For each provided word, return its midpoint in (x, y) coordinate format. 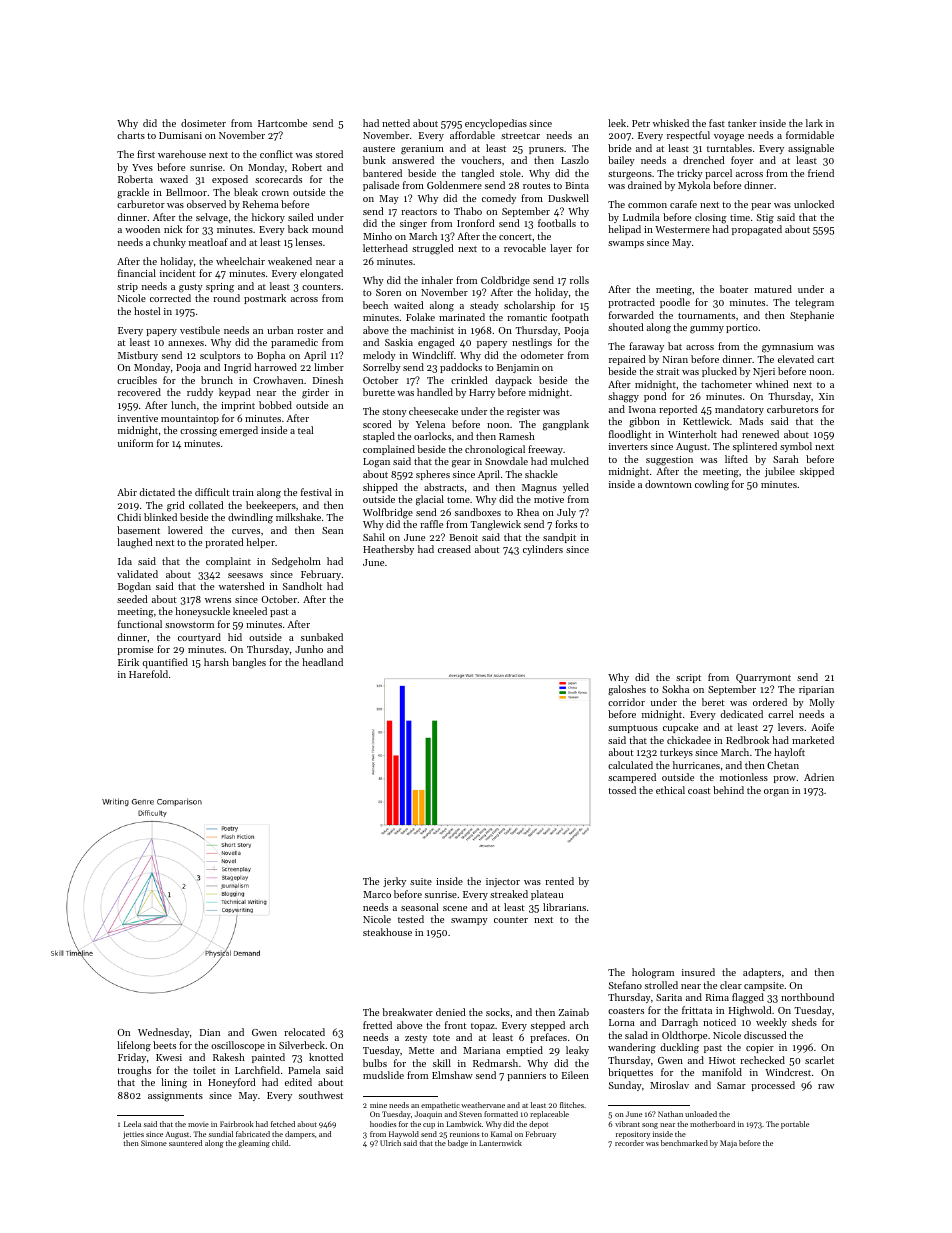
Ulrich (390, 1143)
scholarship (529, 306)
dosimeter (203, 123)
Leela (132, 1124)
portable (795, 1125)
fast (717, 123)
